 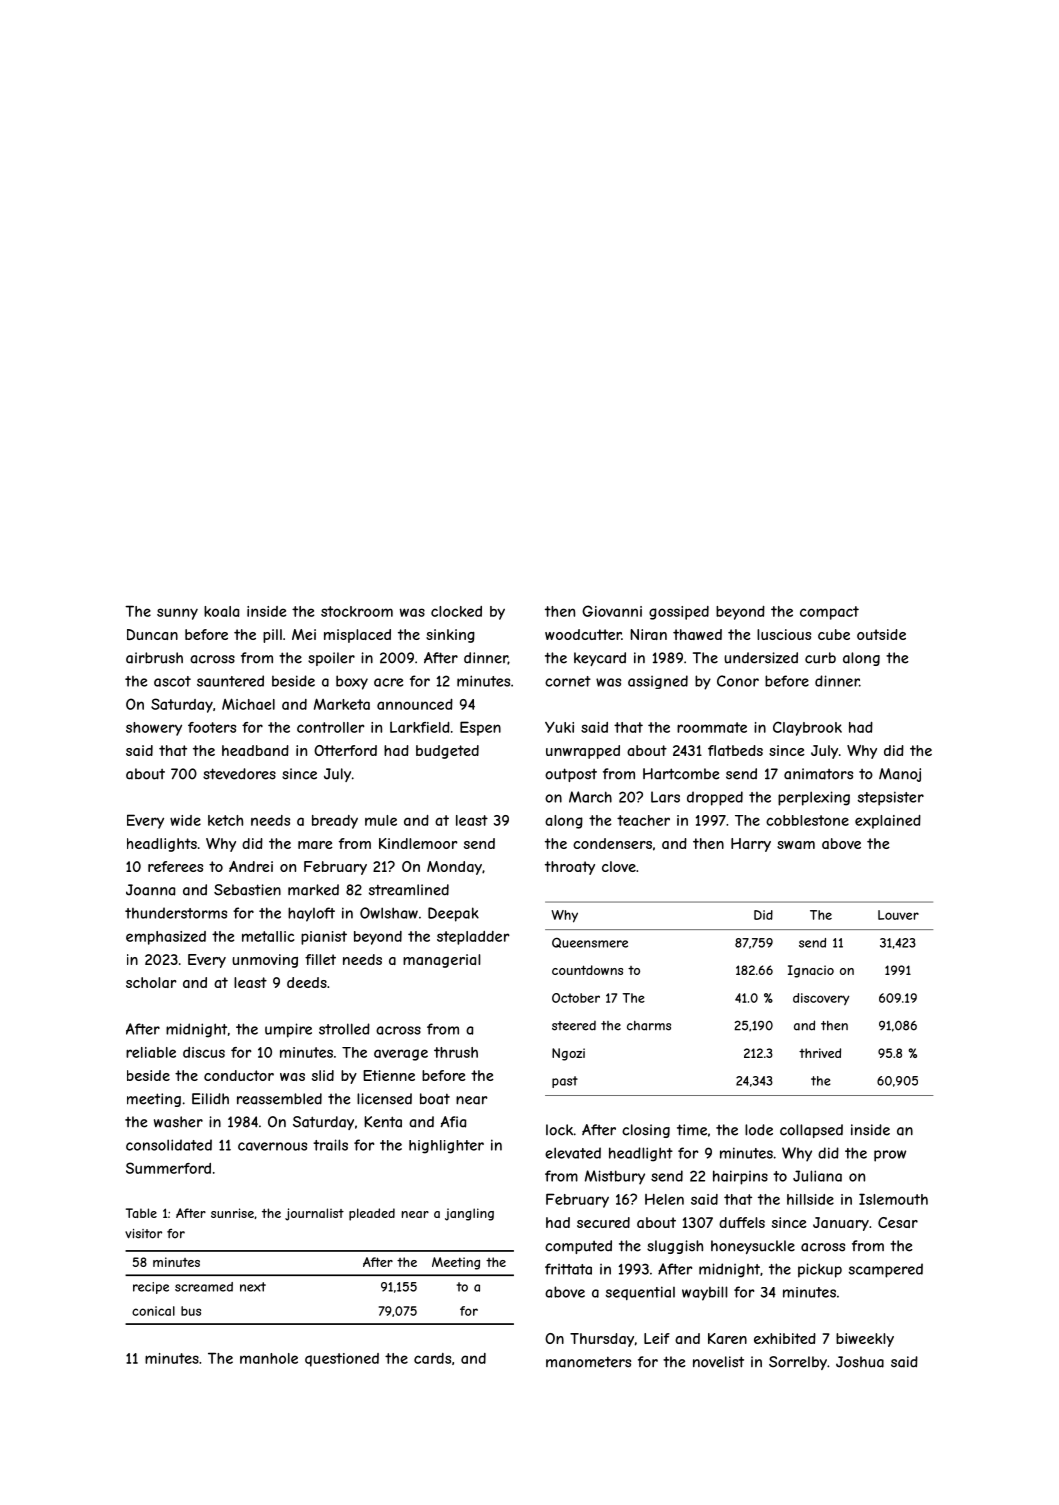 I want to click on manhole, so click(x=269, y=1358).
